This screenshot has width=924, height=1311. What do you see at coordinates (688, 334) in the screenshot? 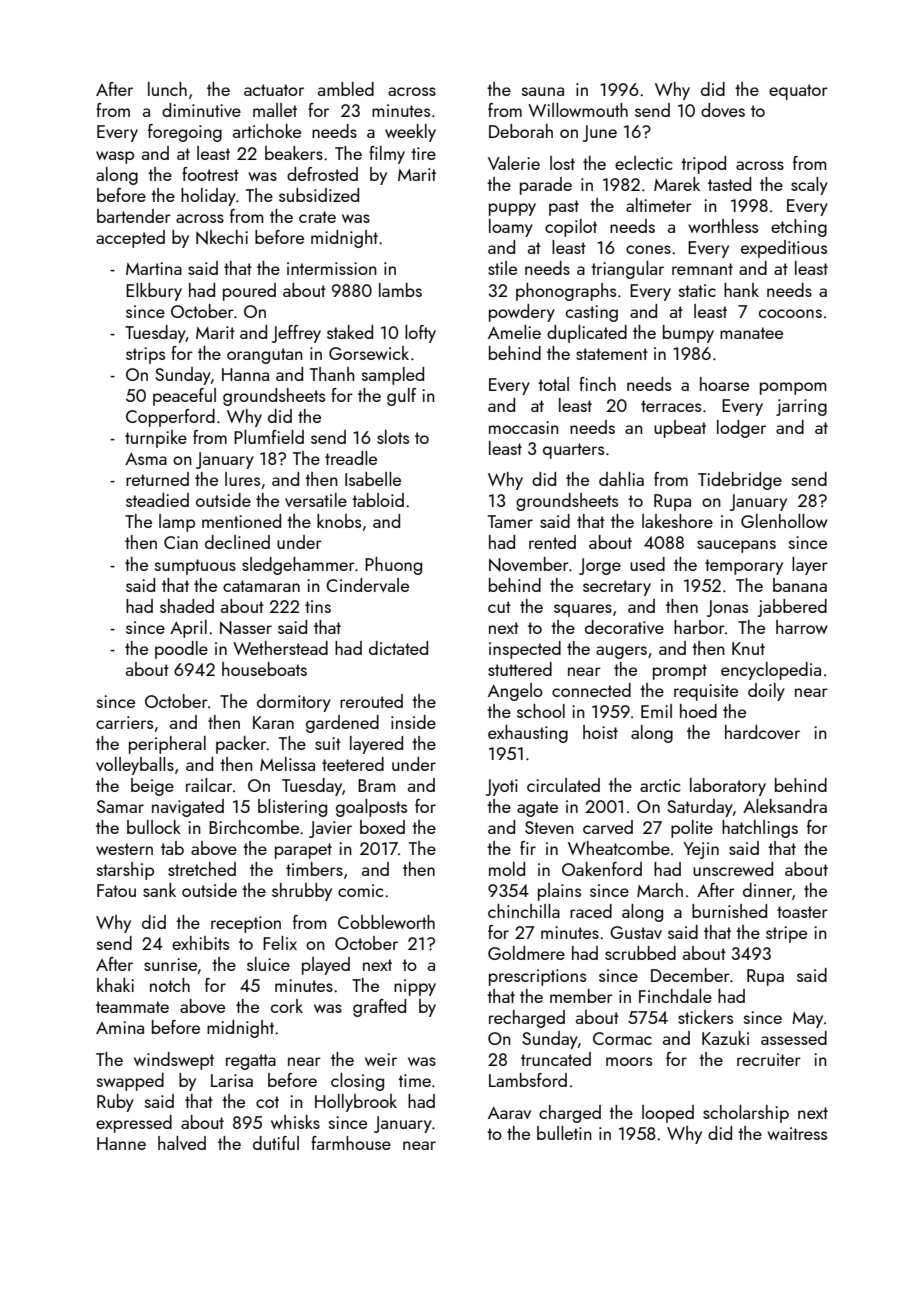
I see `bumpy` at bounding box center [688, 334].
